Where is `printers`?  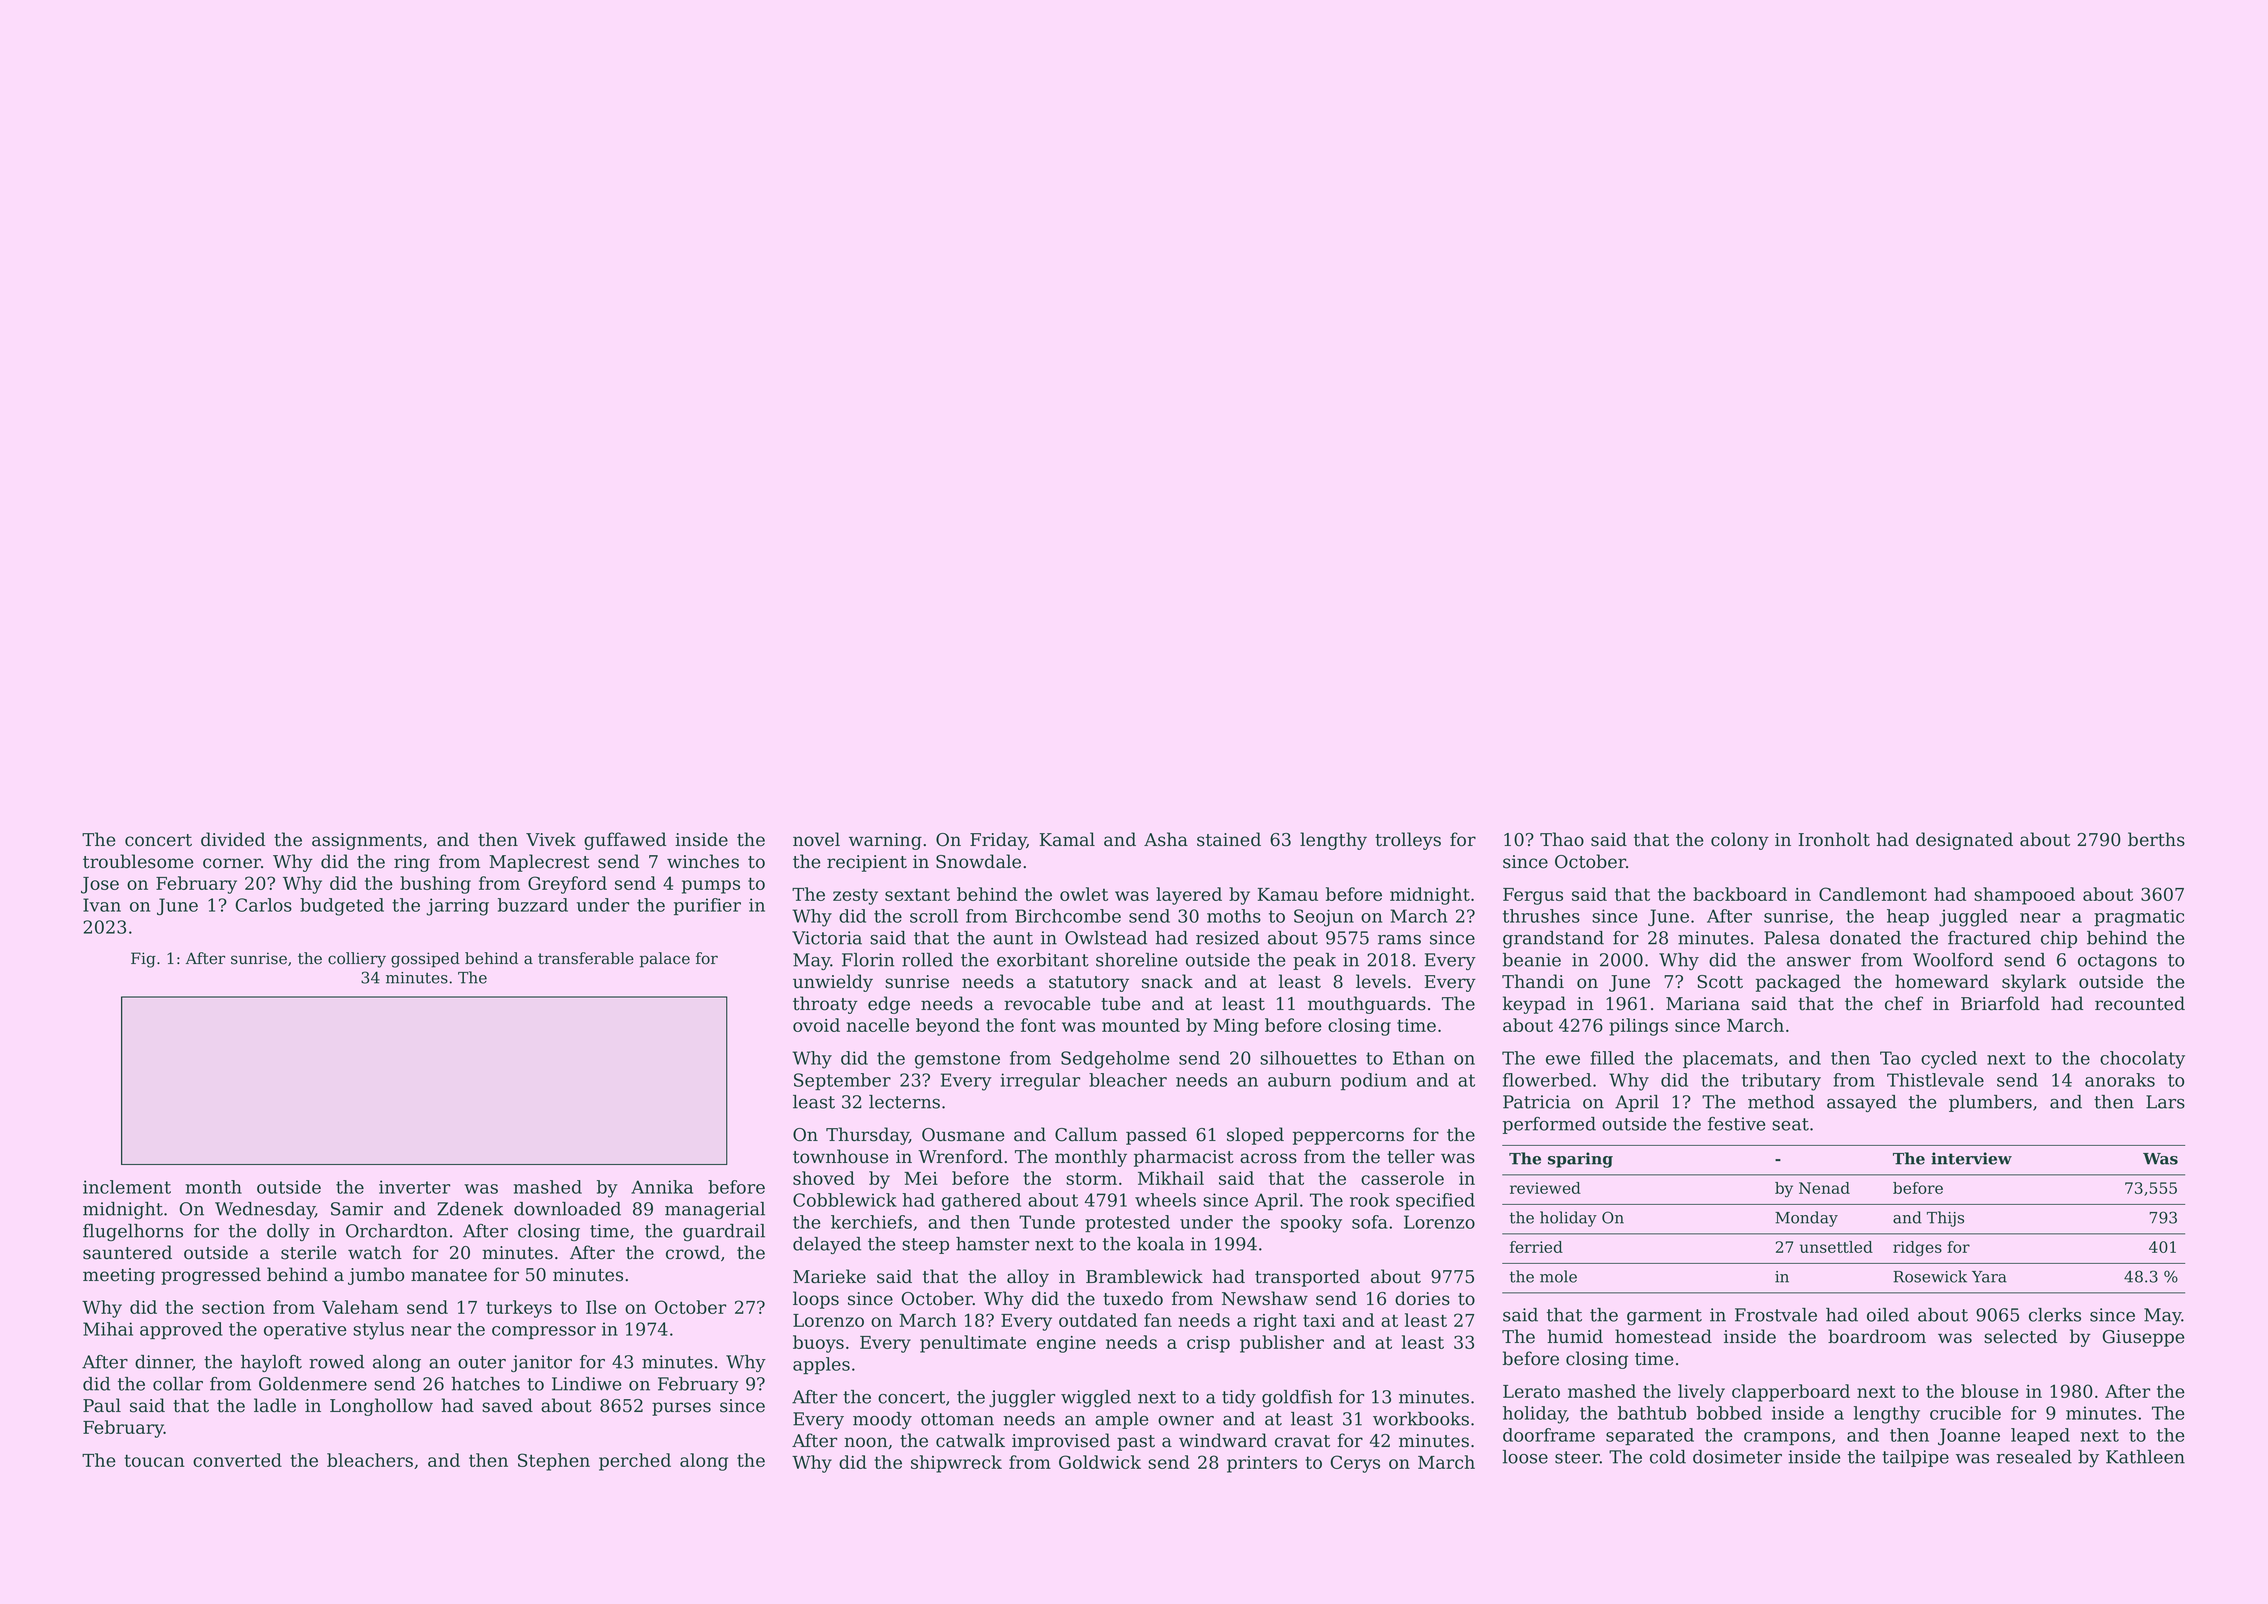
printers is located at coordinates (1262, 1464).
